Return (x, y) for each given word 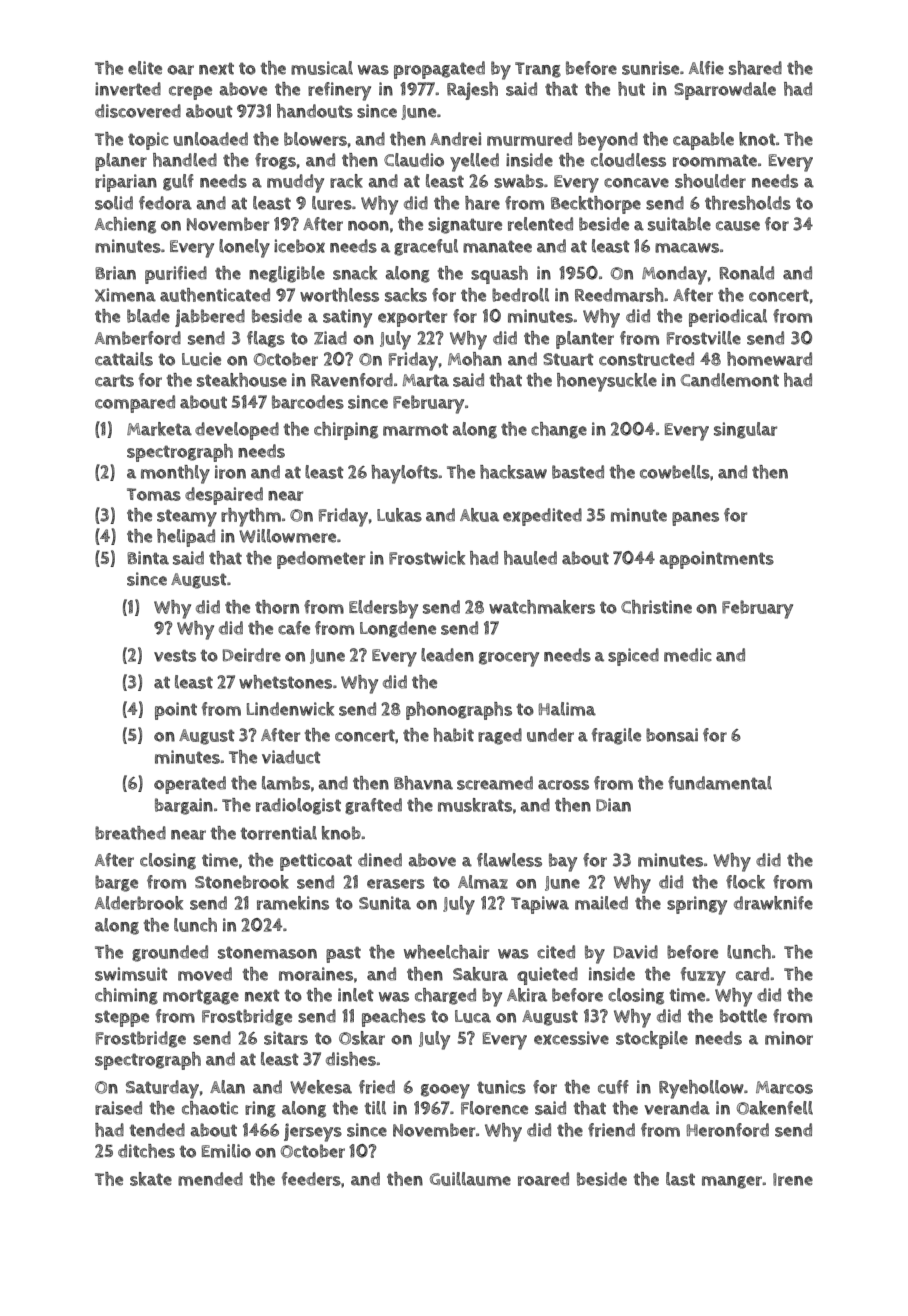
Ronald (746, 273)
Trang (538, 70)
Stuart (568, 359)
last (680, 1179)
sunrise (650, 68)
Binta (148, 558)
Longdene (398, 629)
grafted (373, 806)
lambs (286, 783)
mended (210, 1179)
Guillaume (470, 1179)
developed (237, 431)
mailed (601, 903)
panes (695, 519)
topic (148, 141)
